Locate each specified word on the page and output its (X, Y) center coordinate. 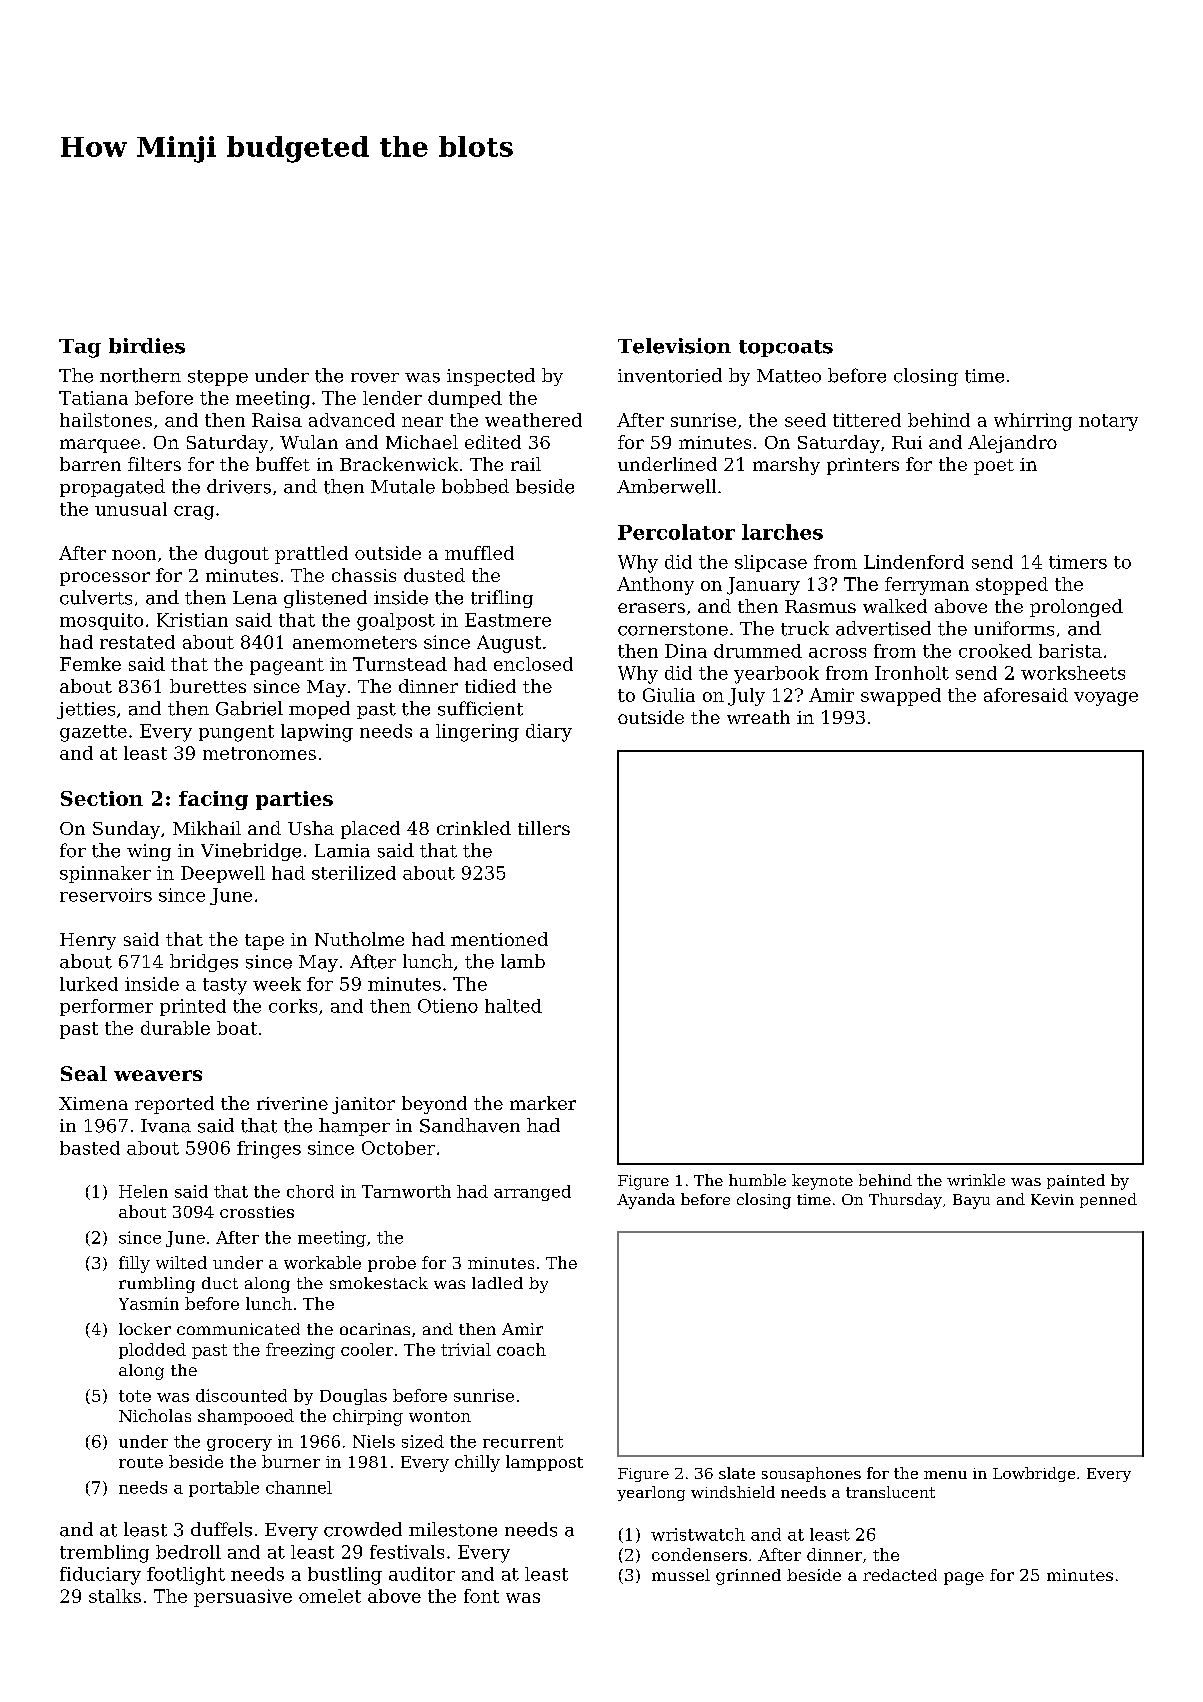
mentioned (499, 939)
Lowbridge (1034, 1474)
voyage (1106, 699)
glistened (325, 599)
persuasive (243, 1598)
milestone (453, 1529)
